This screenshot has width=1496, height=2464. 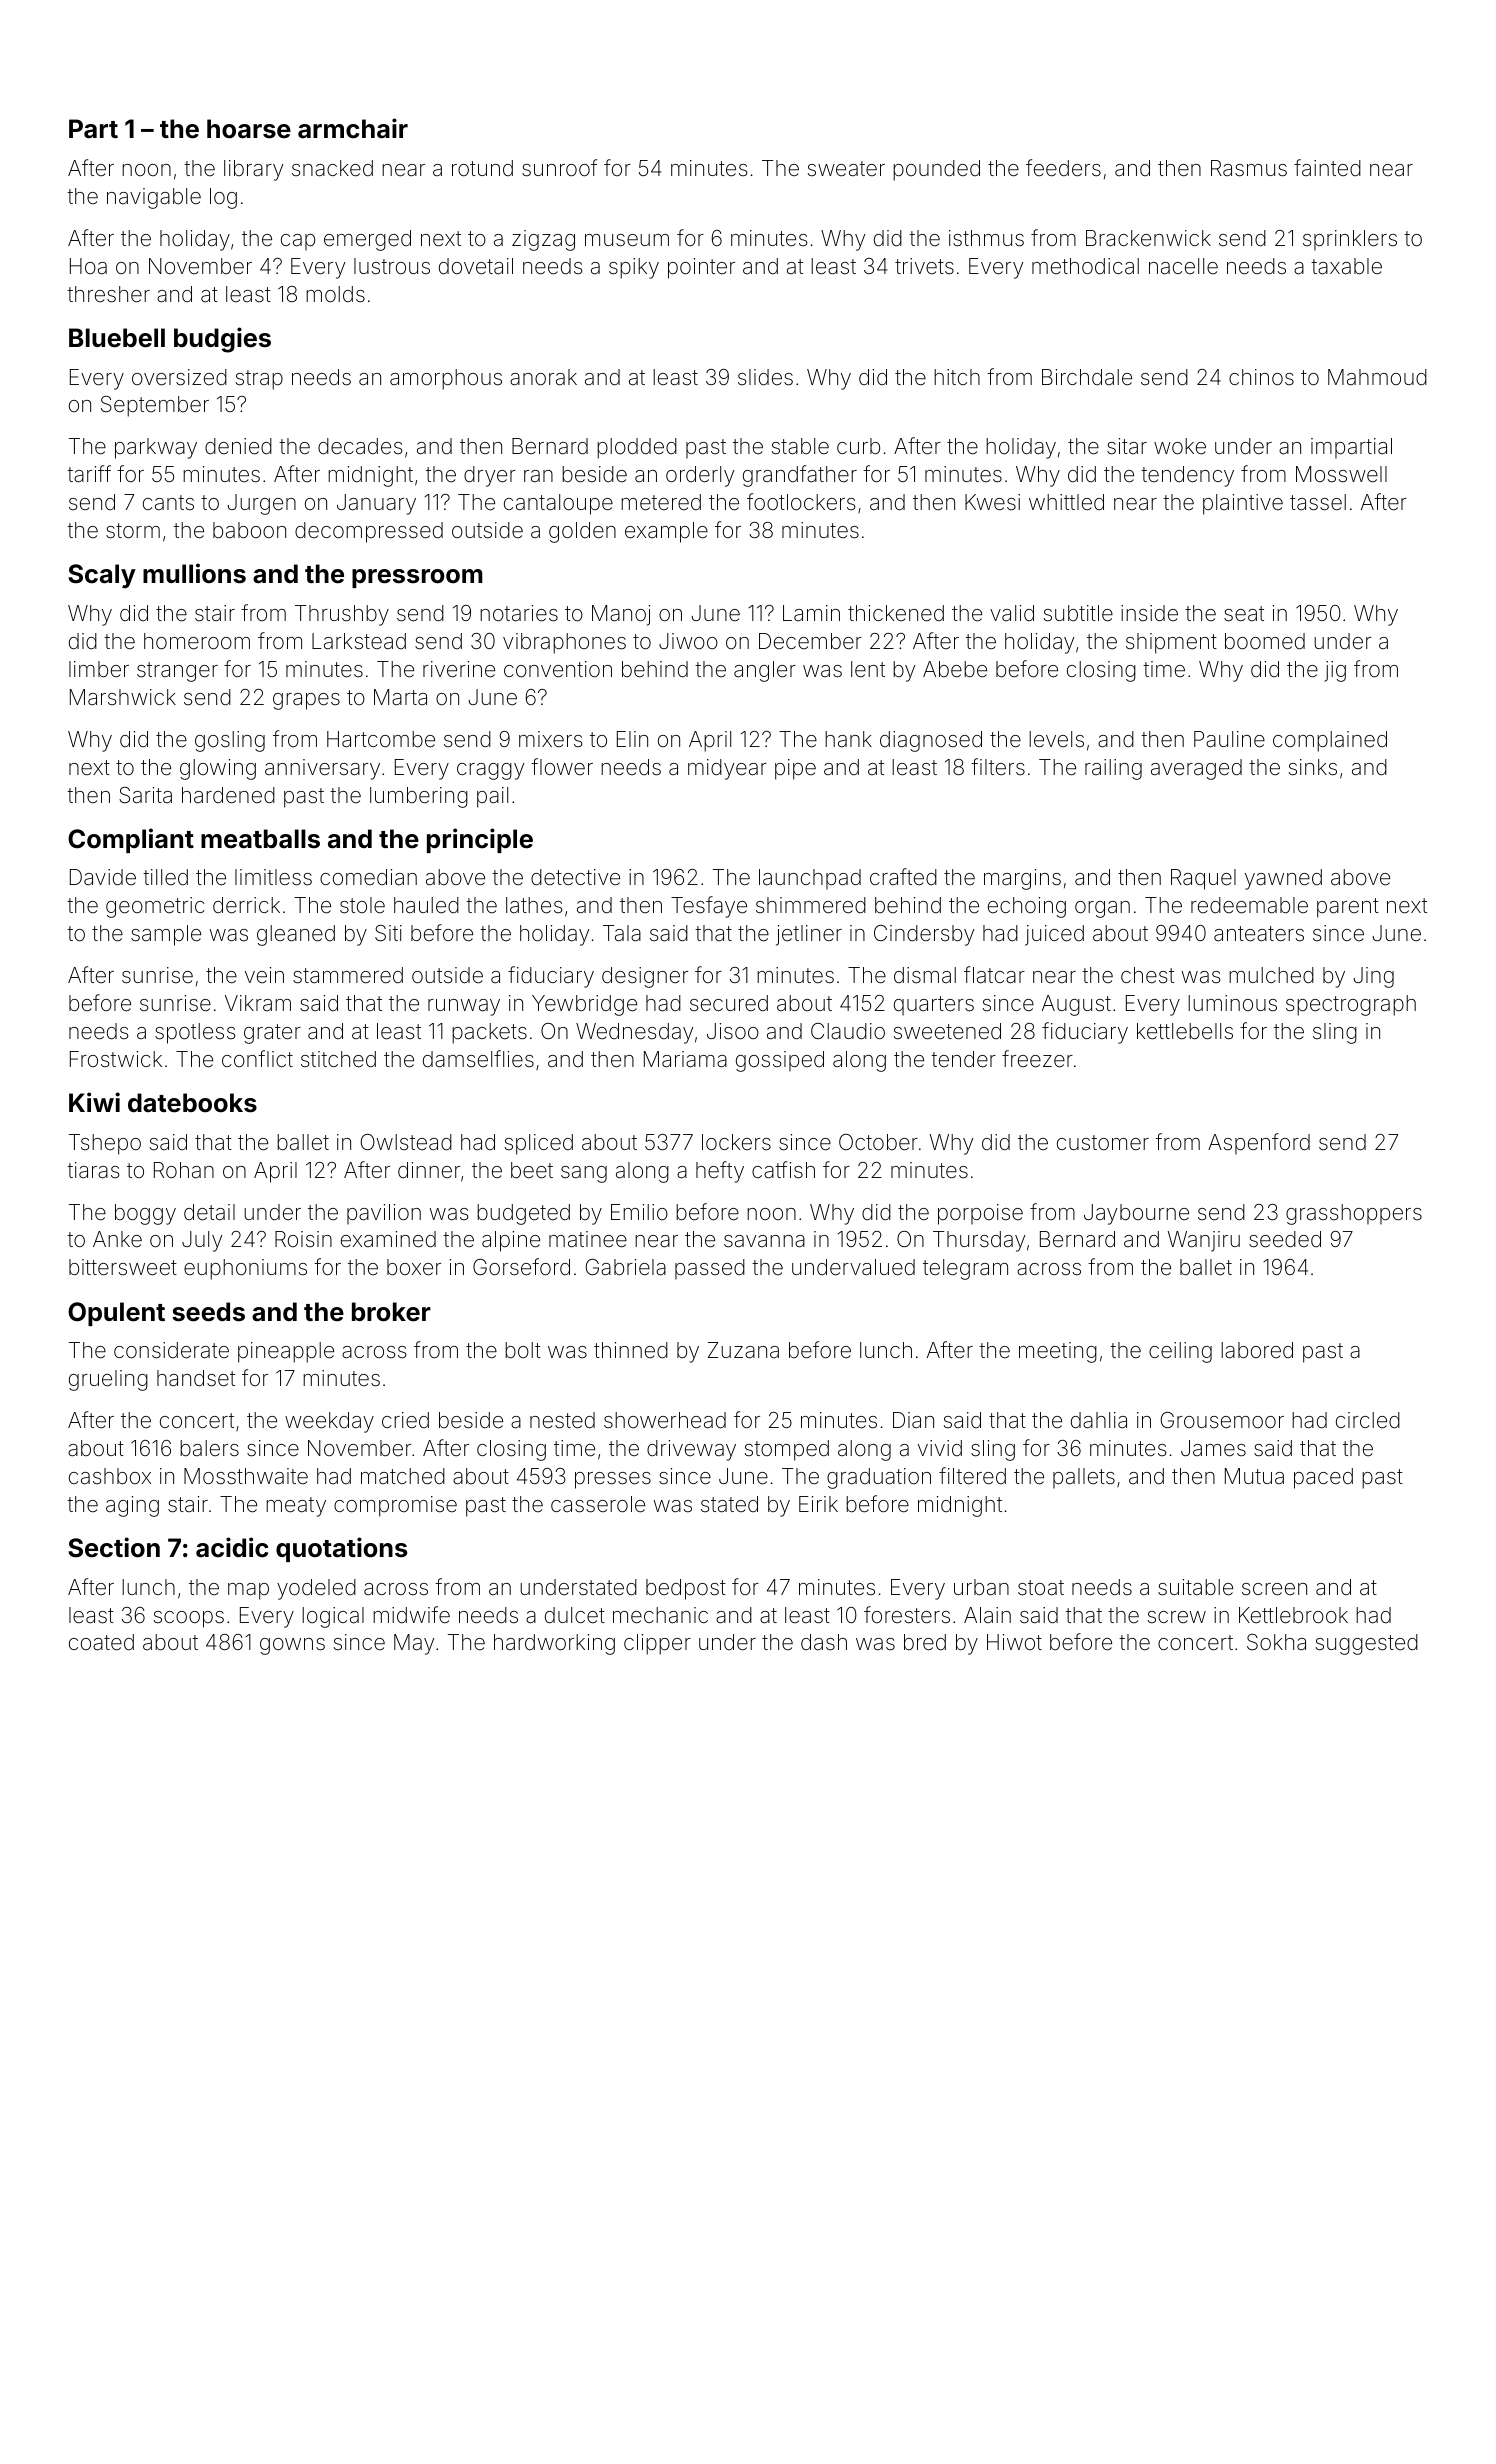 I want to click on hardworking, so click(x=554, y=1644).
